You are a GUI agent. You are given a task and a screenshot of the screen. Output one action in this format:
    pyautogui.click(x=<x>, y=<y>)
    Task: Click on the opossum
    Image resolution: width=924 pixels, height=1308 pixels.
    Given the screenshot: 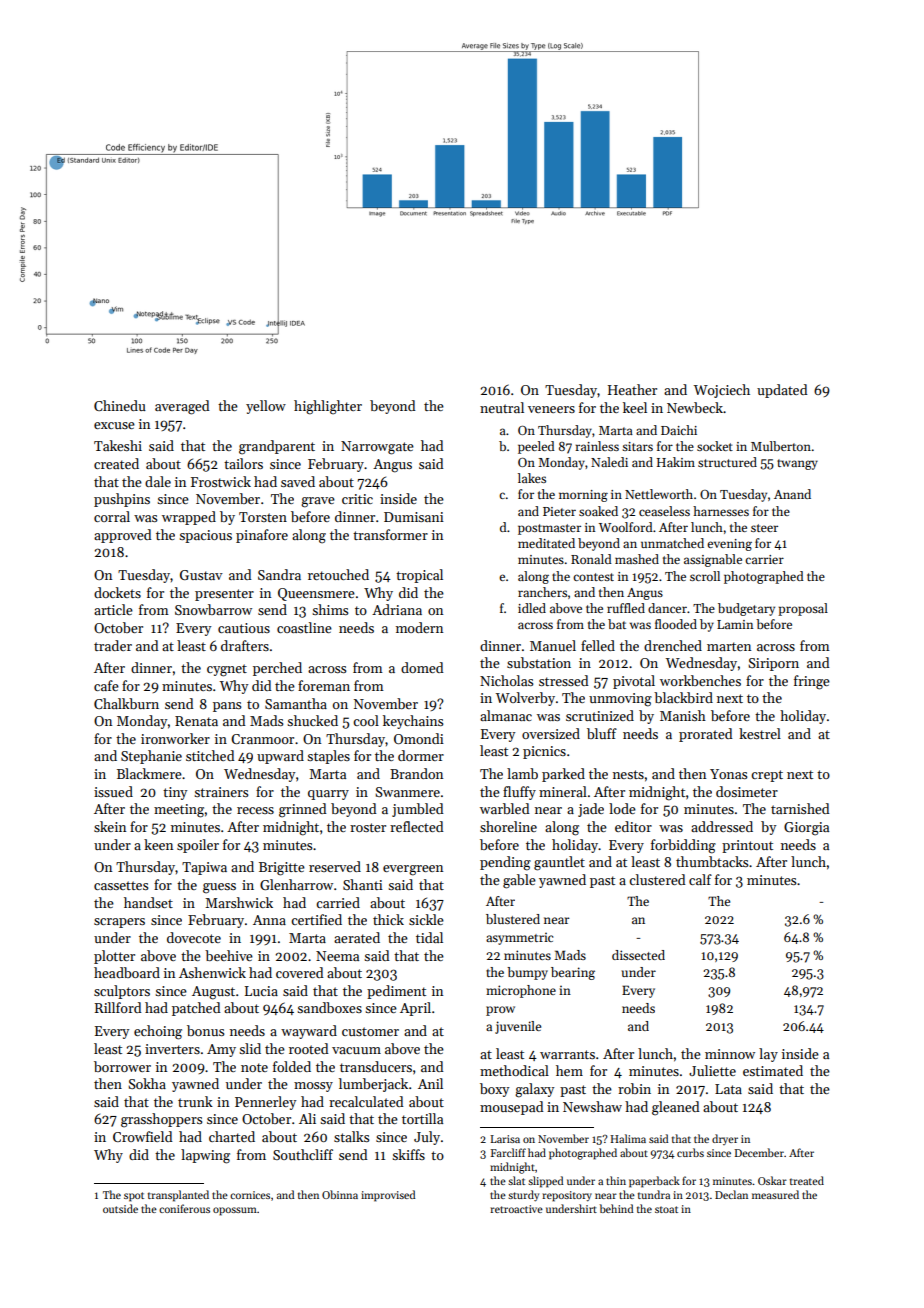 What is the action you would take?
    pyautogui.click(x=235, y=1211)
